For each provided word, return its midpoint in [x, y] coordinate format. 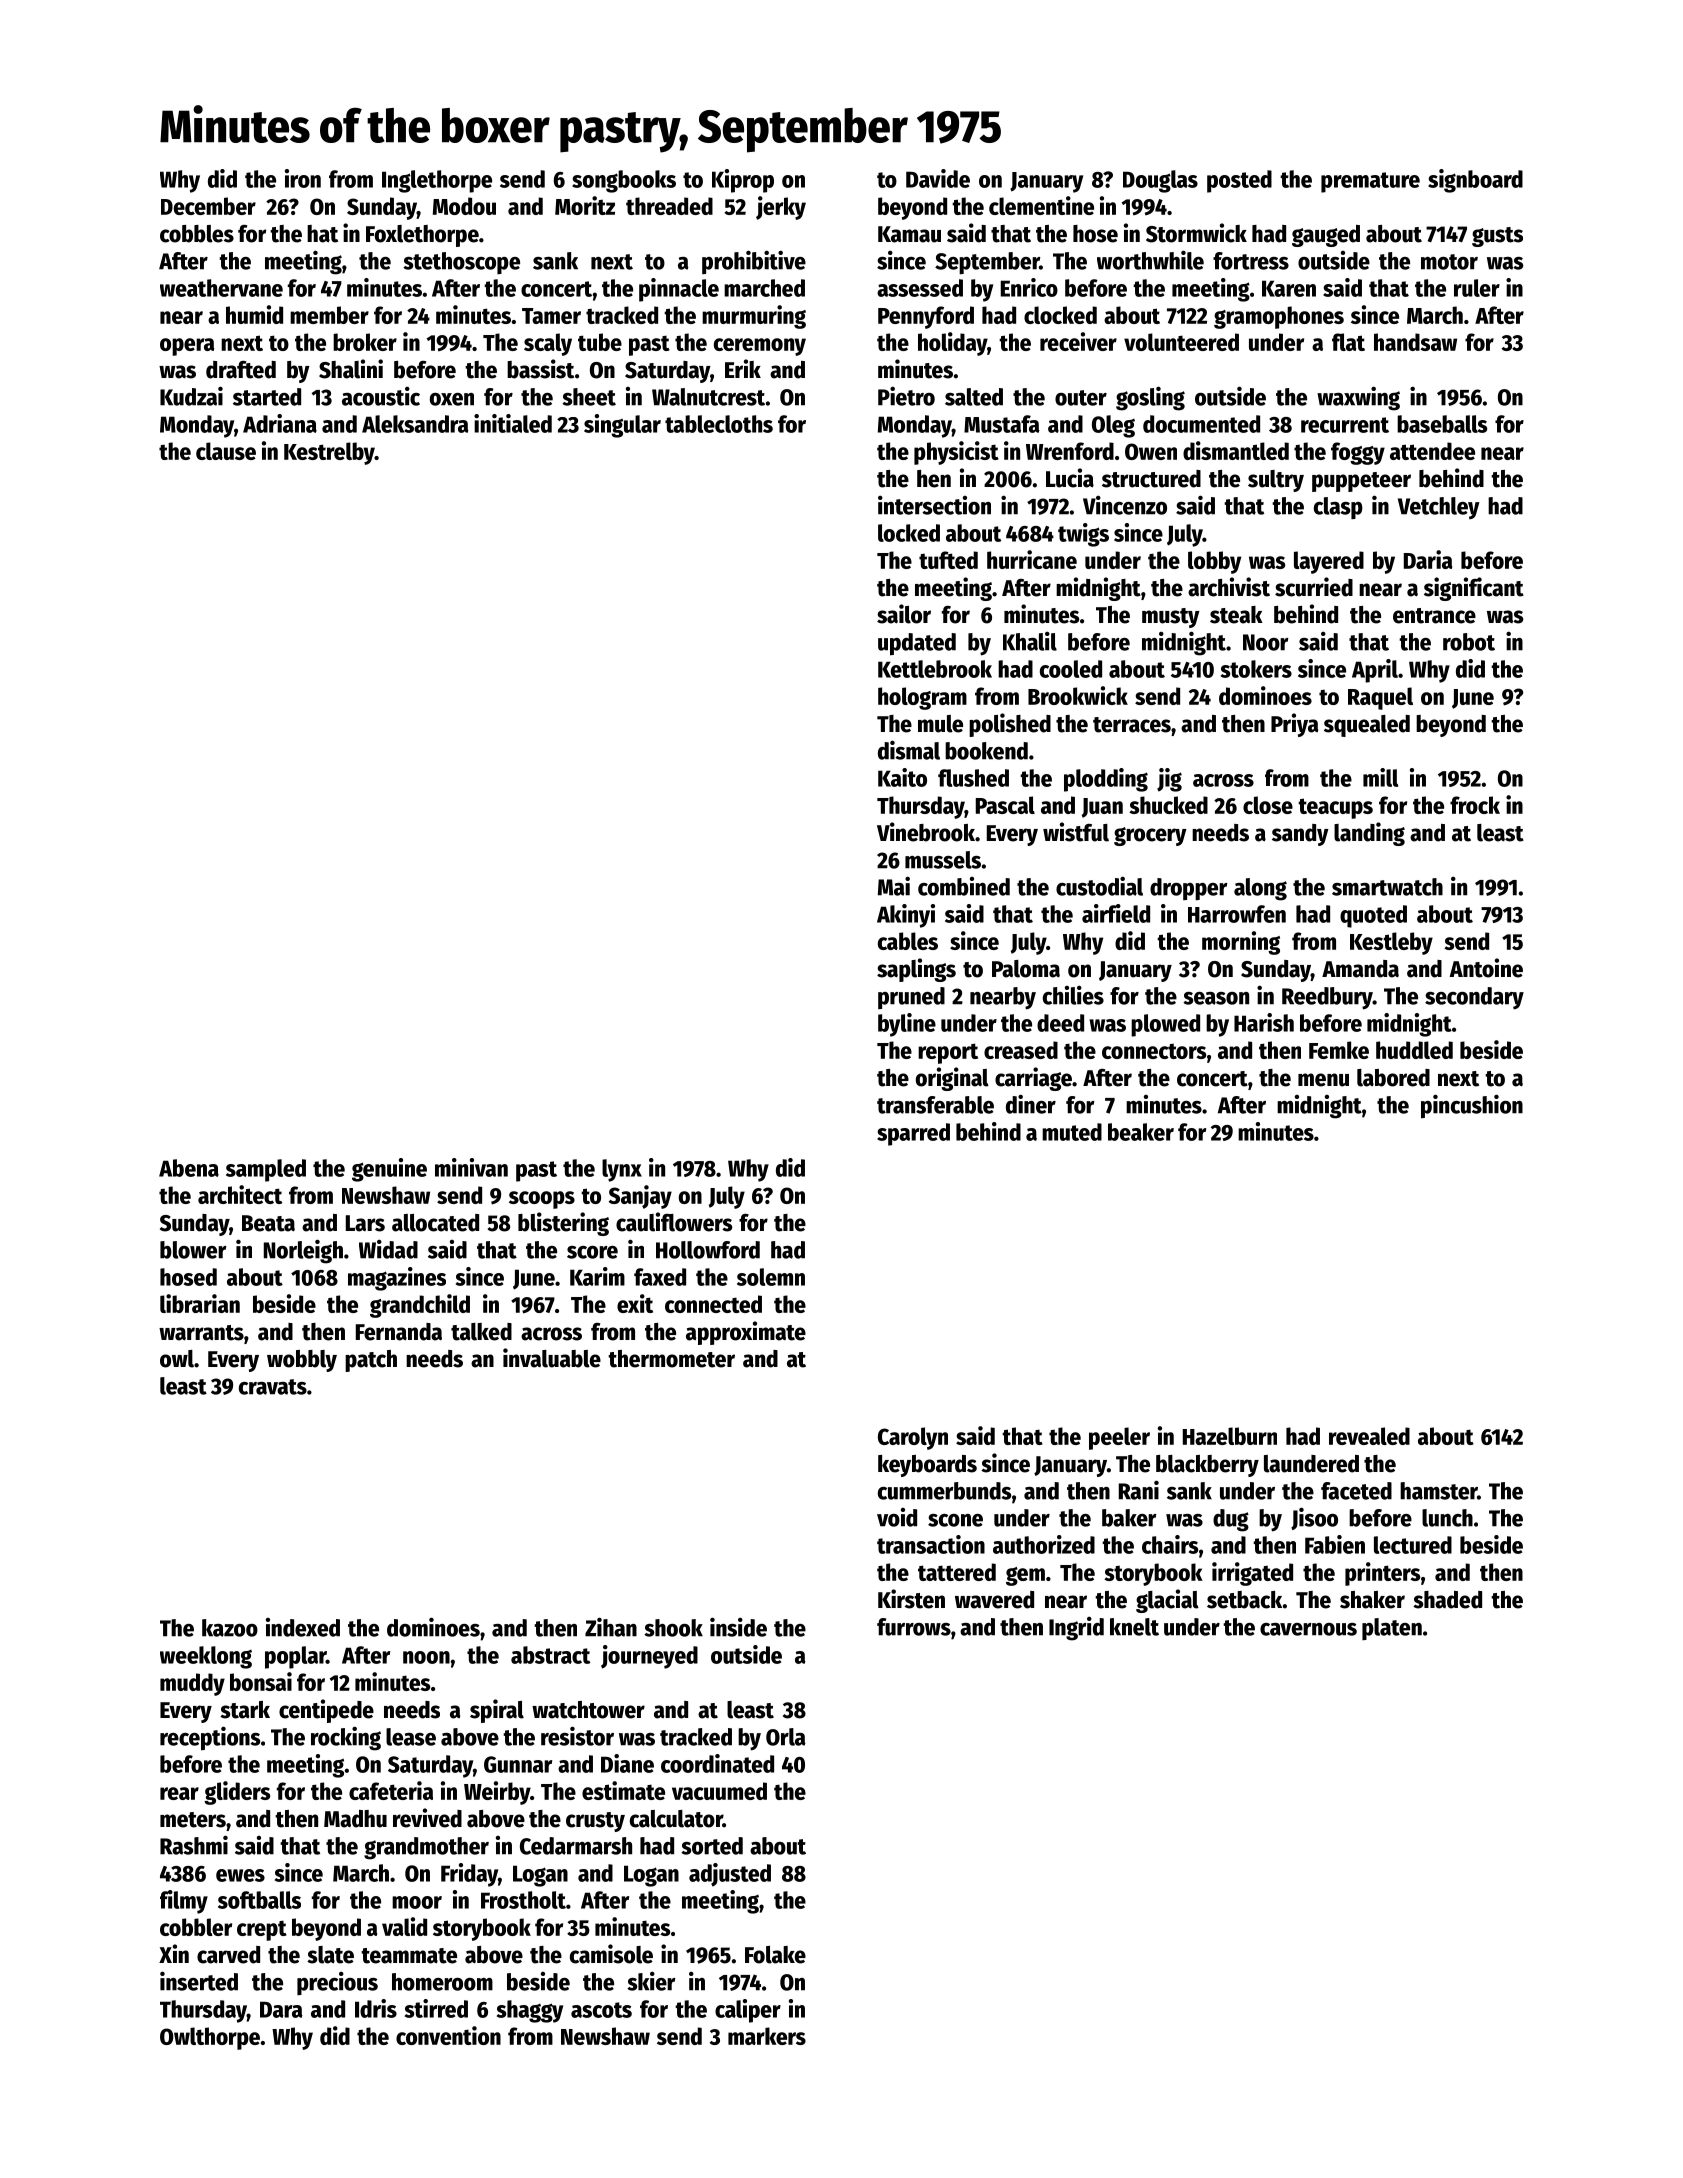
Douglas [1160, 181]
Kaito [902, 777]
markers [767, 2036]
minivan [471, 1167]
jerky [781, 208]
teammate [409, 1956]
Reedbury [1327, 998]
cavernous [1308, 1629]
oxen [452, 399]
